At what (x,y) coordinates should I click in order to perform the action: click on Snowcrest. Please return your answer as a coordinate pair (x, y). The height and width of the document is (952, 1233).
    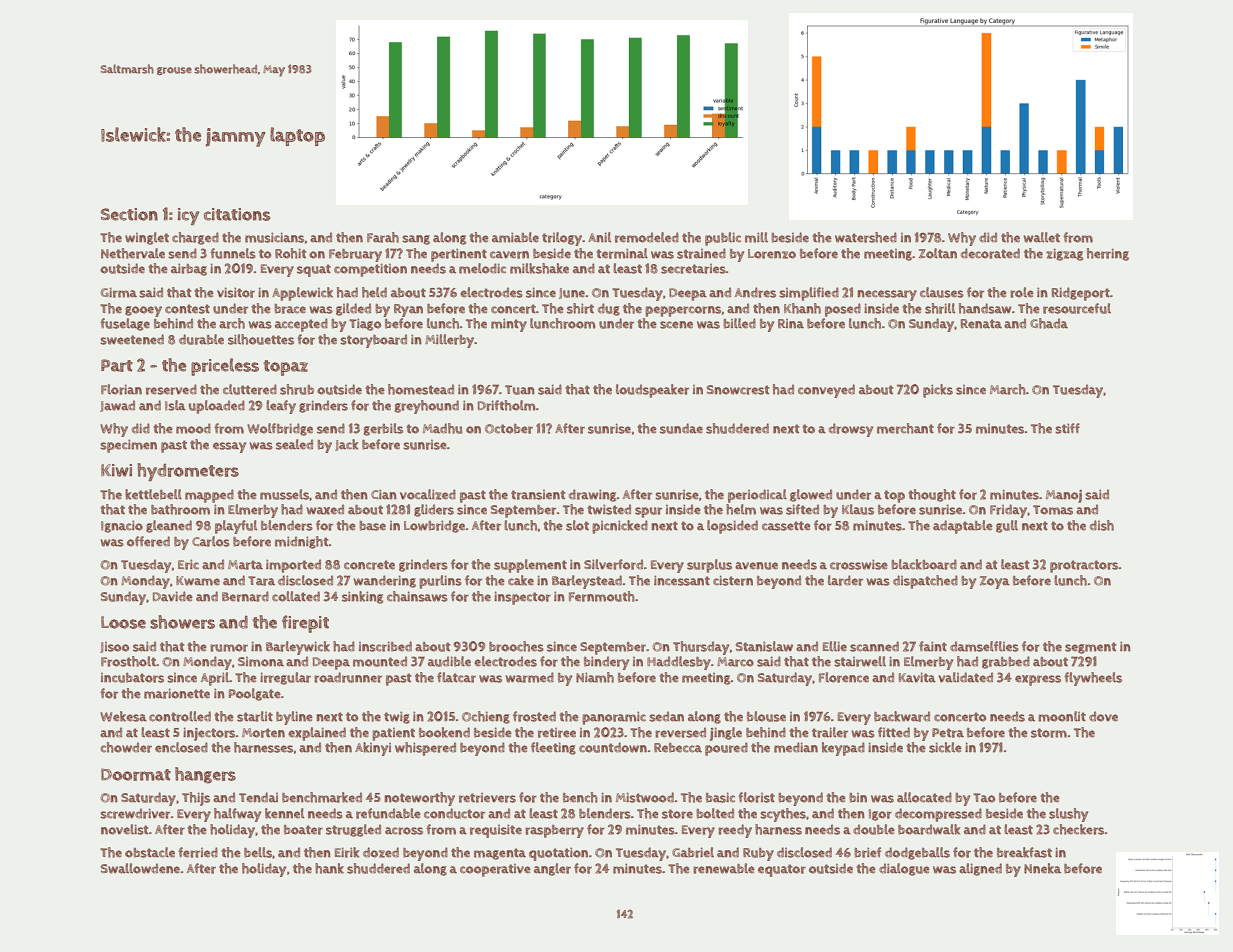
    Looking at the image, I should click on (738, 390).
